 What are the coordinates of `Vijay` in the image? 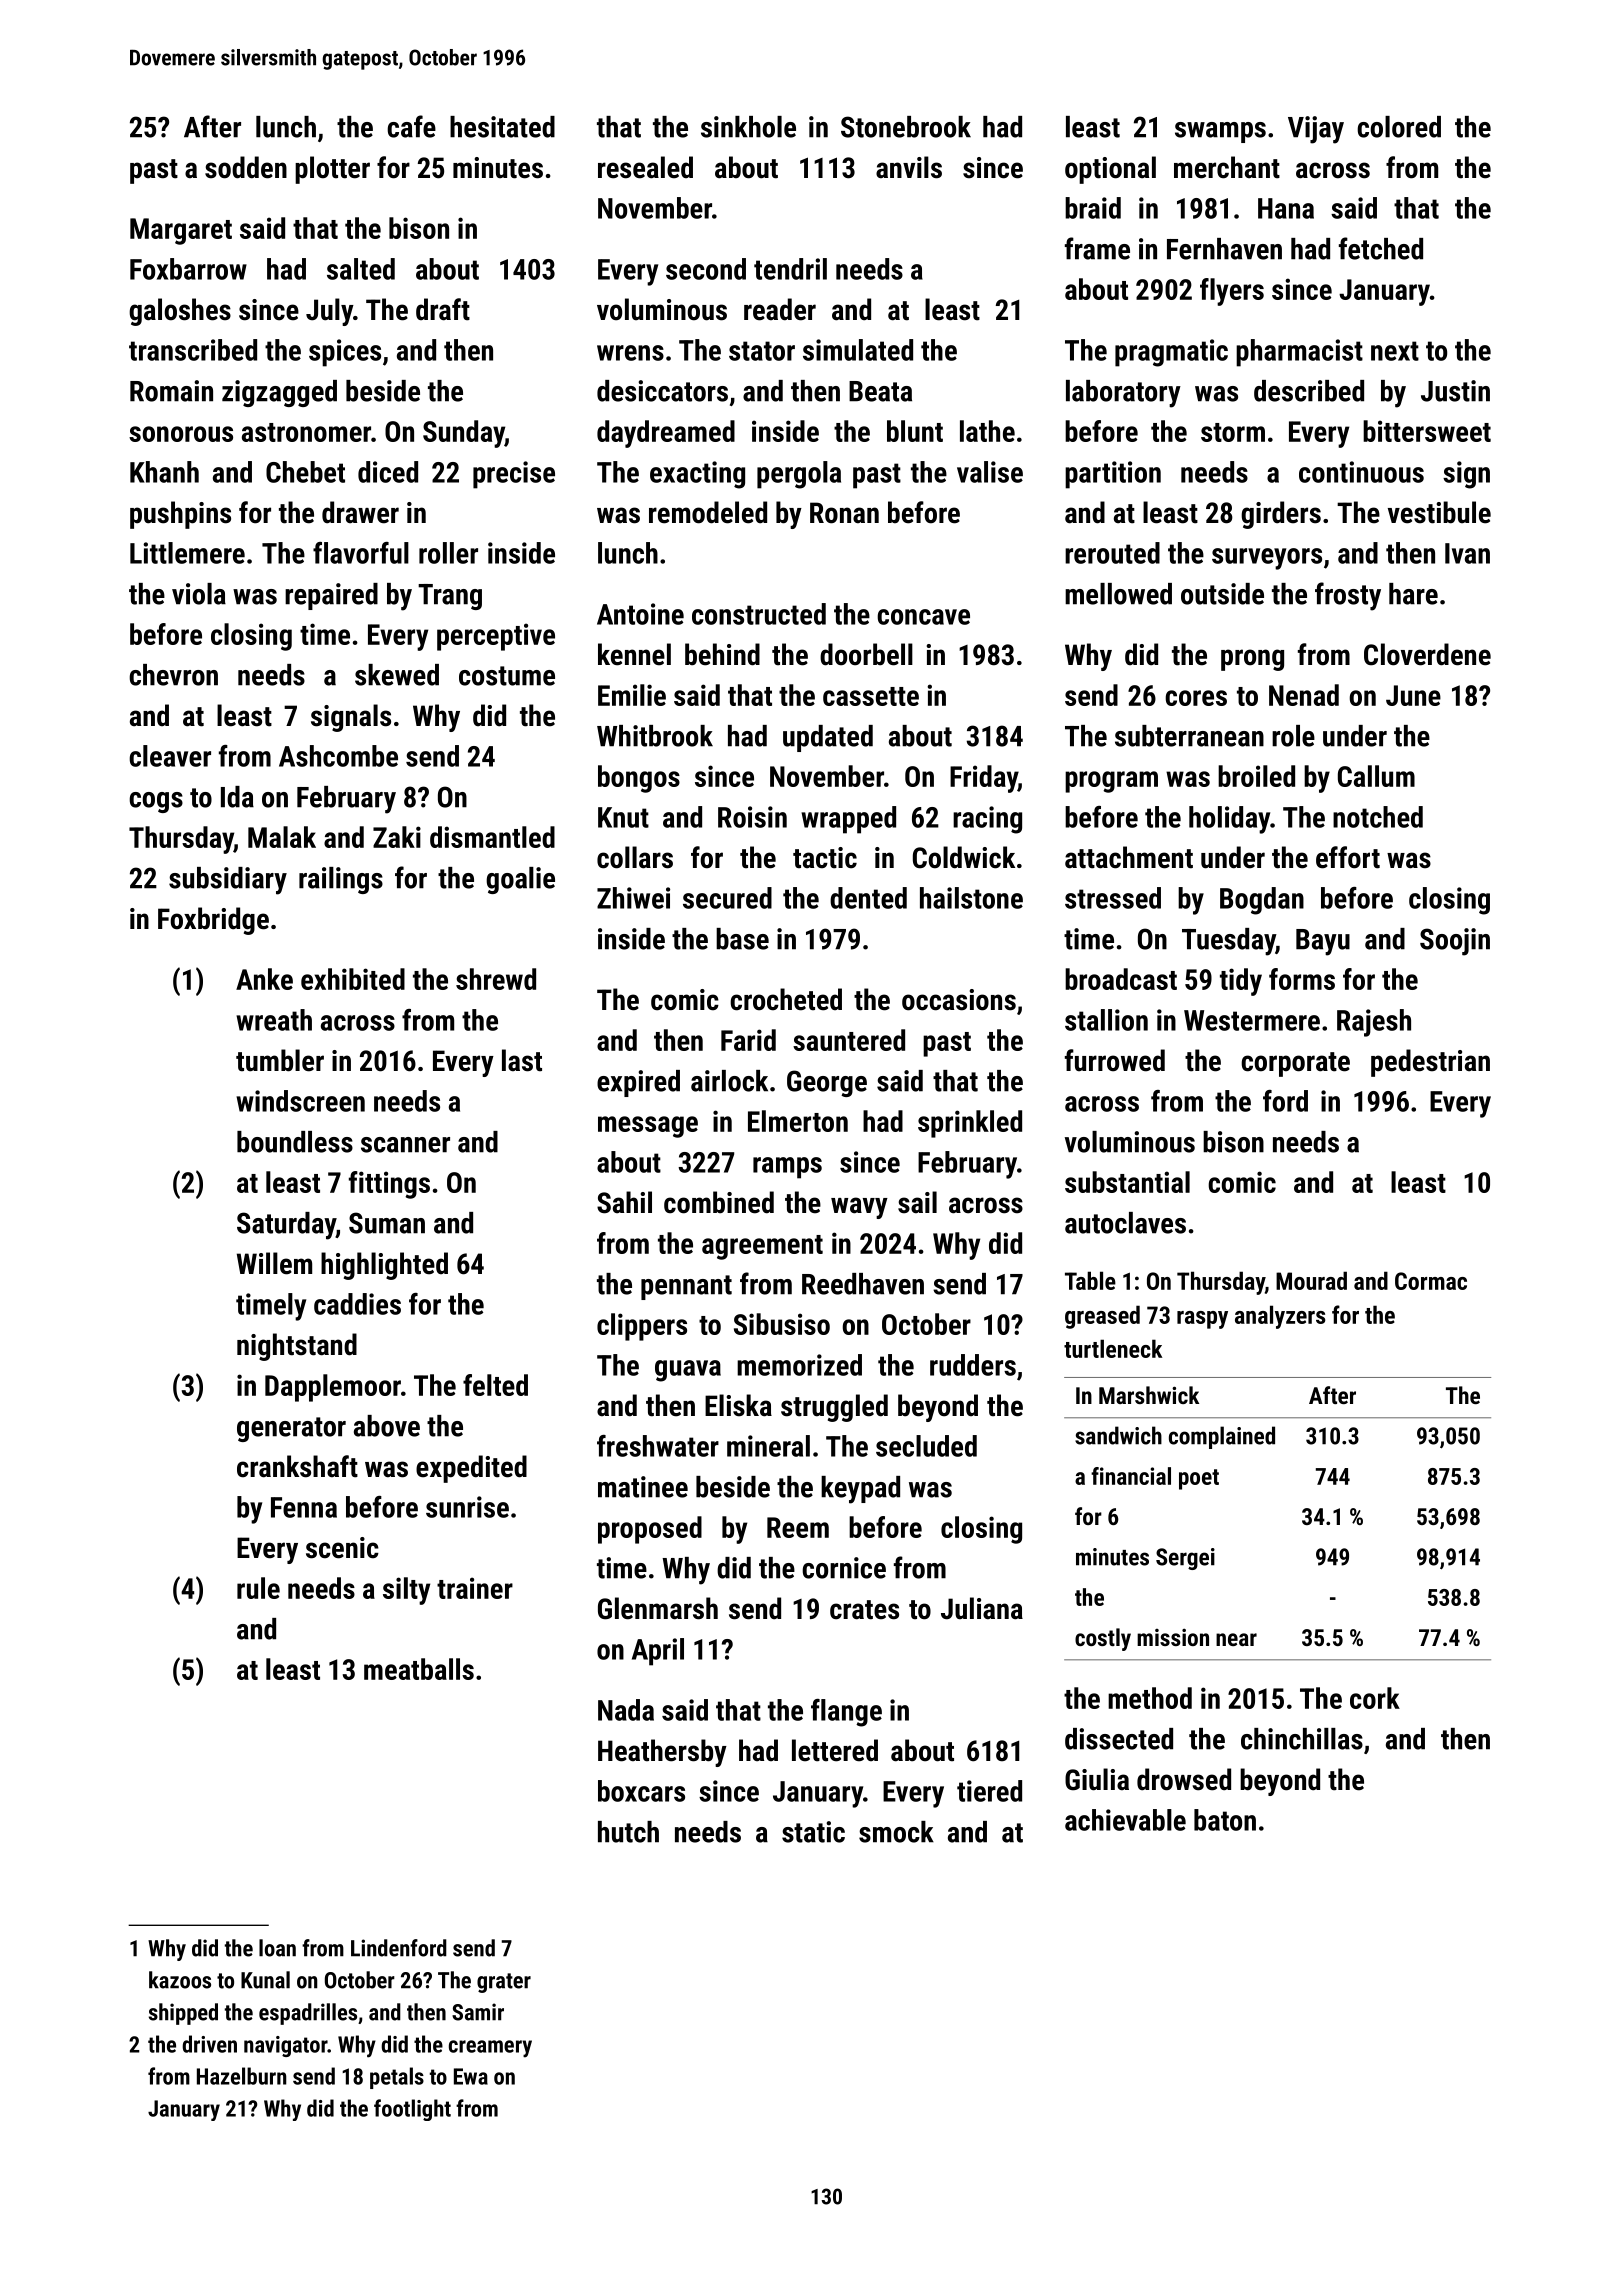 It's located at (1316, 130).
